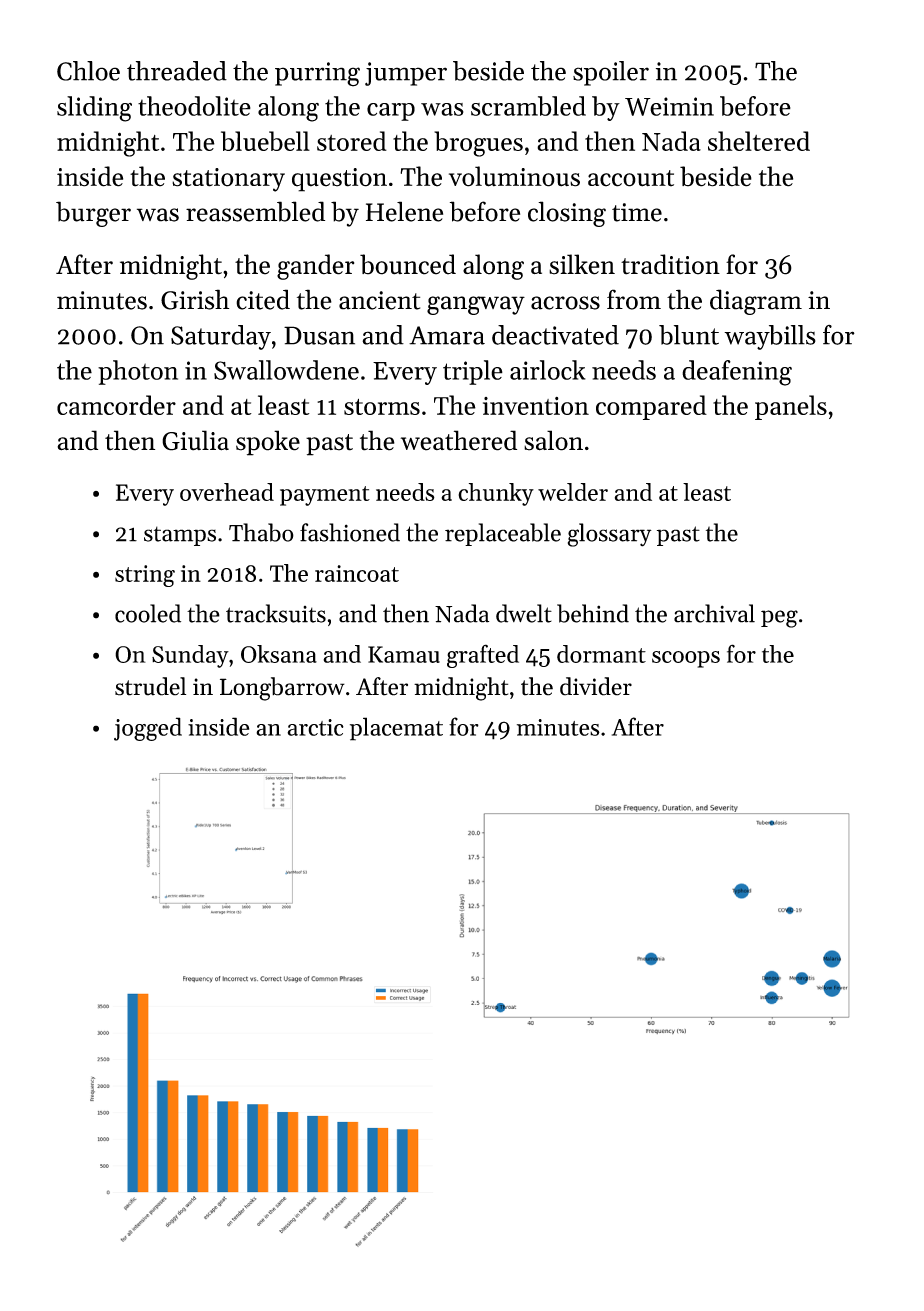 The width and height of the screenshot is (924, 1311). What do you see at coordinates (791, 407) in the screenshot?
I see `panels` at bounding box center [791, 407].
